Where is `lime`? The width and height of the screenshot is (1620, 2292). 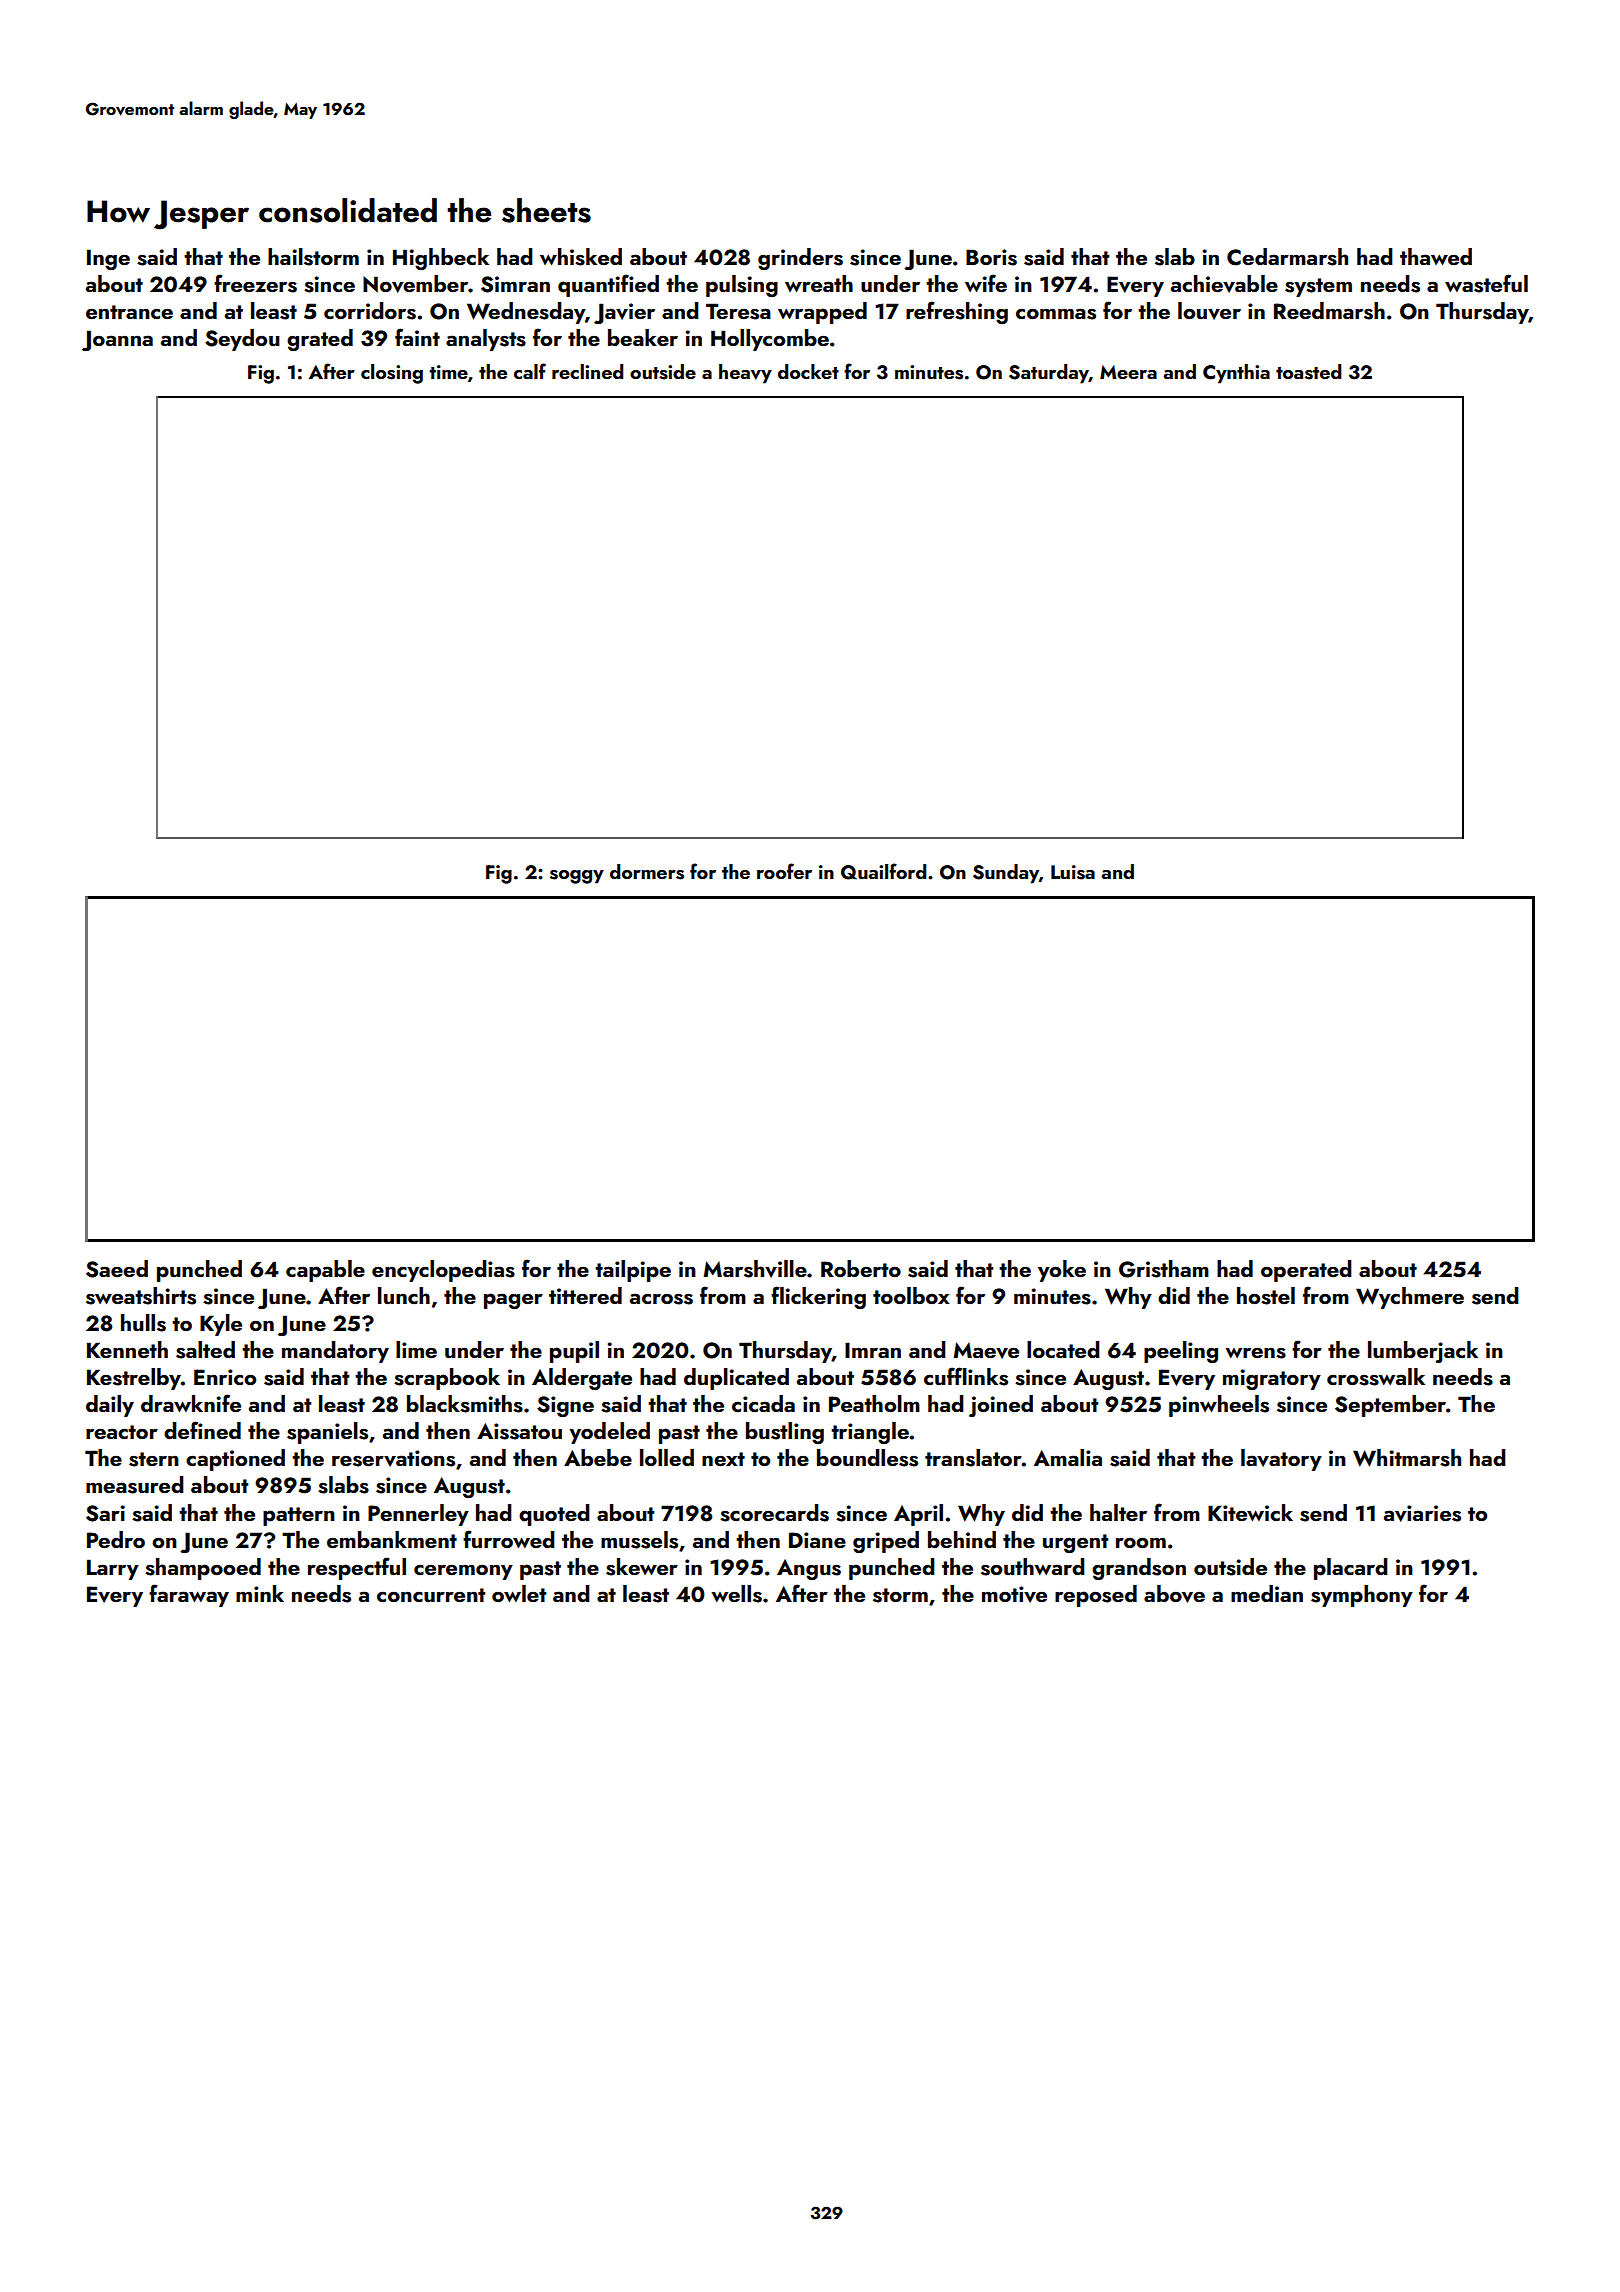 lime is located at coordinates (416, 1349).
